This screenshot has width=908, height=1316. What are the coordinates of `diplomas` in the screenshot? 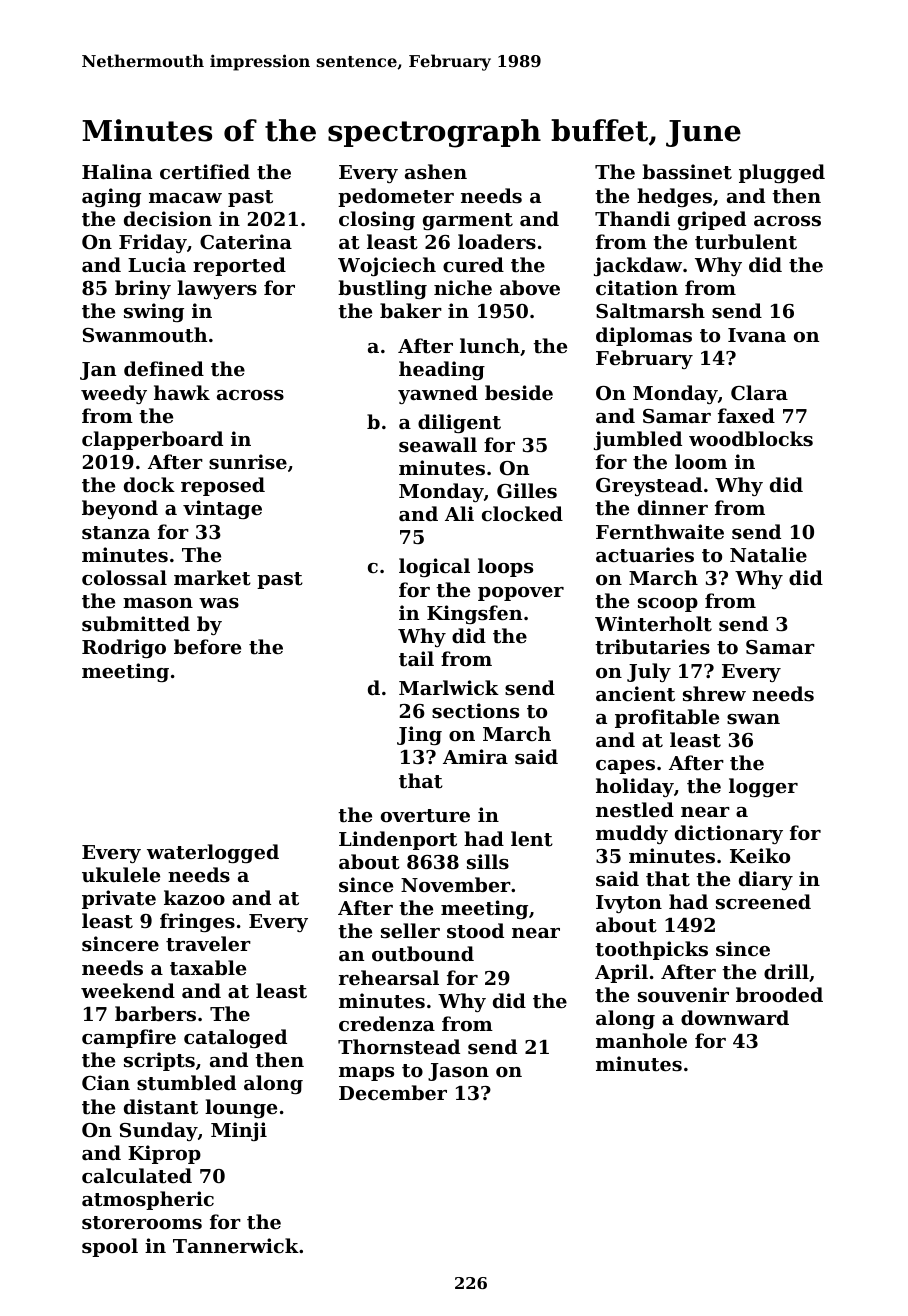 It's located at (644, 336).
